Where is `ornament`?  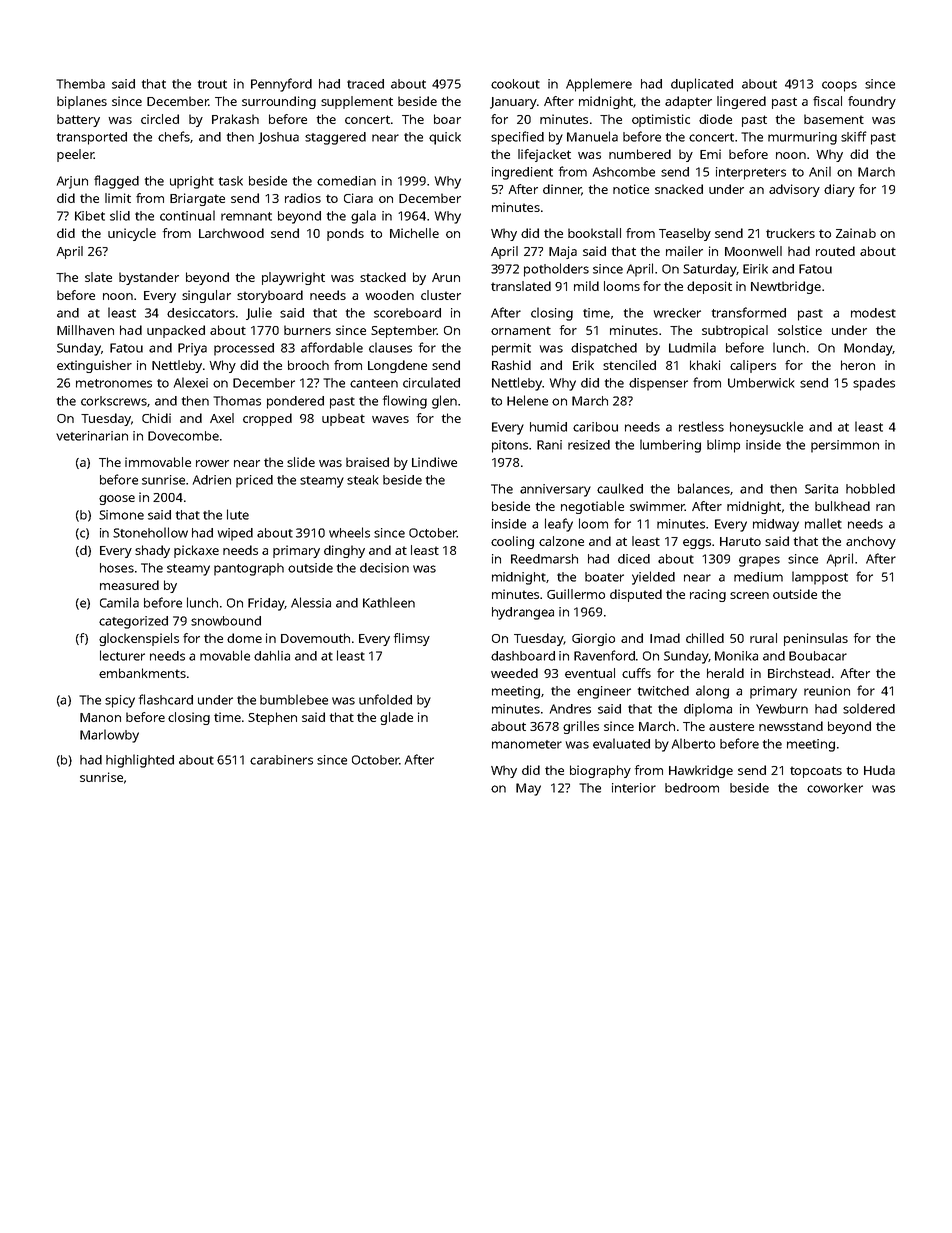 ornament is located at coordinates (521, 330).
